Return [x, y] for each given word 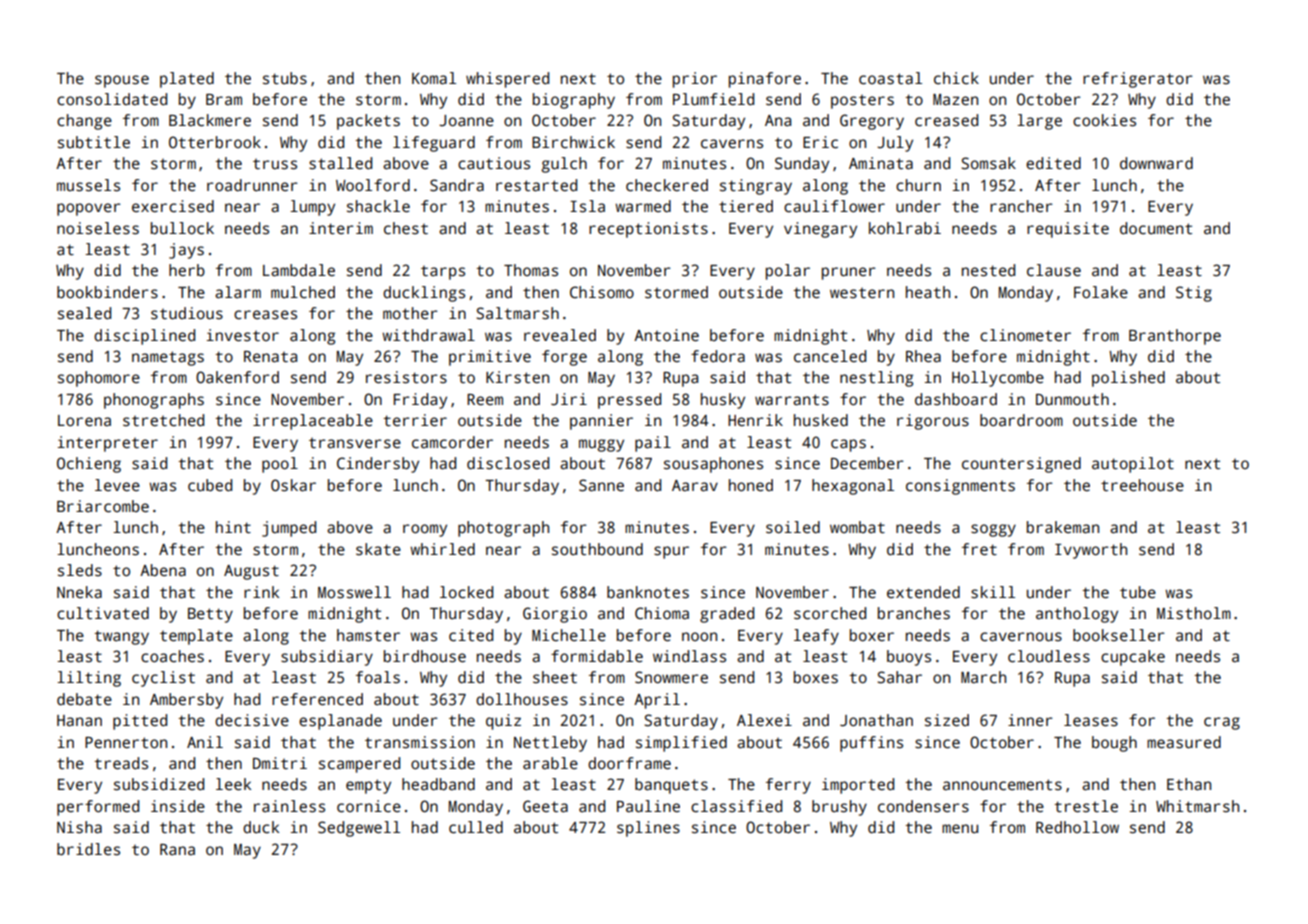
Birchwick [573, 142]
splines [648, 829]
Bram [224, 100]
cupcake [1133, 658]
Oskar [293, 485]
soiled [793, 527]
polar [788, 272]
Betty [210, 615]
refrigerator [1138, 80]
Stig [1194, 294]
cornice [369, 806]
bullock [182, 228]
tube [1138, 592]
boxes [816, 677]
